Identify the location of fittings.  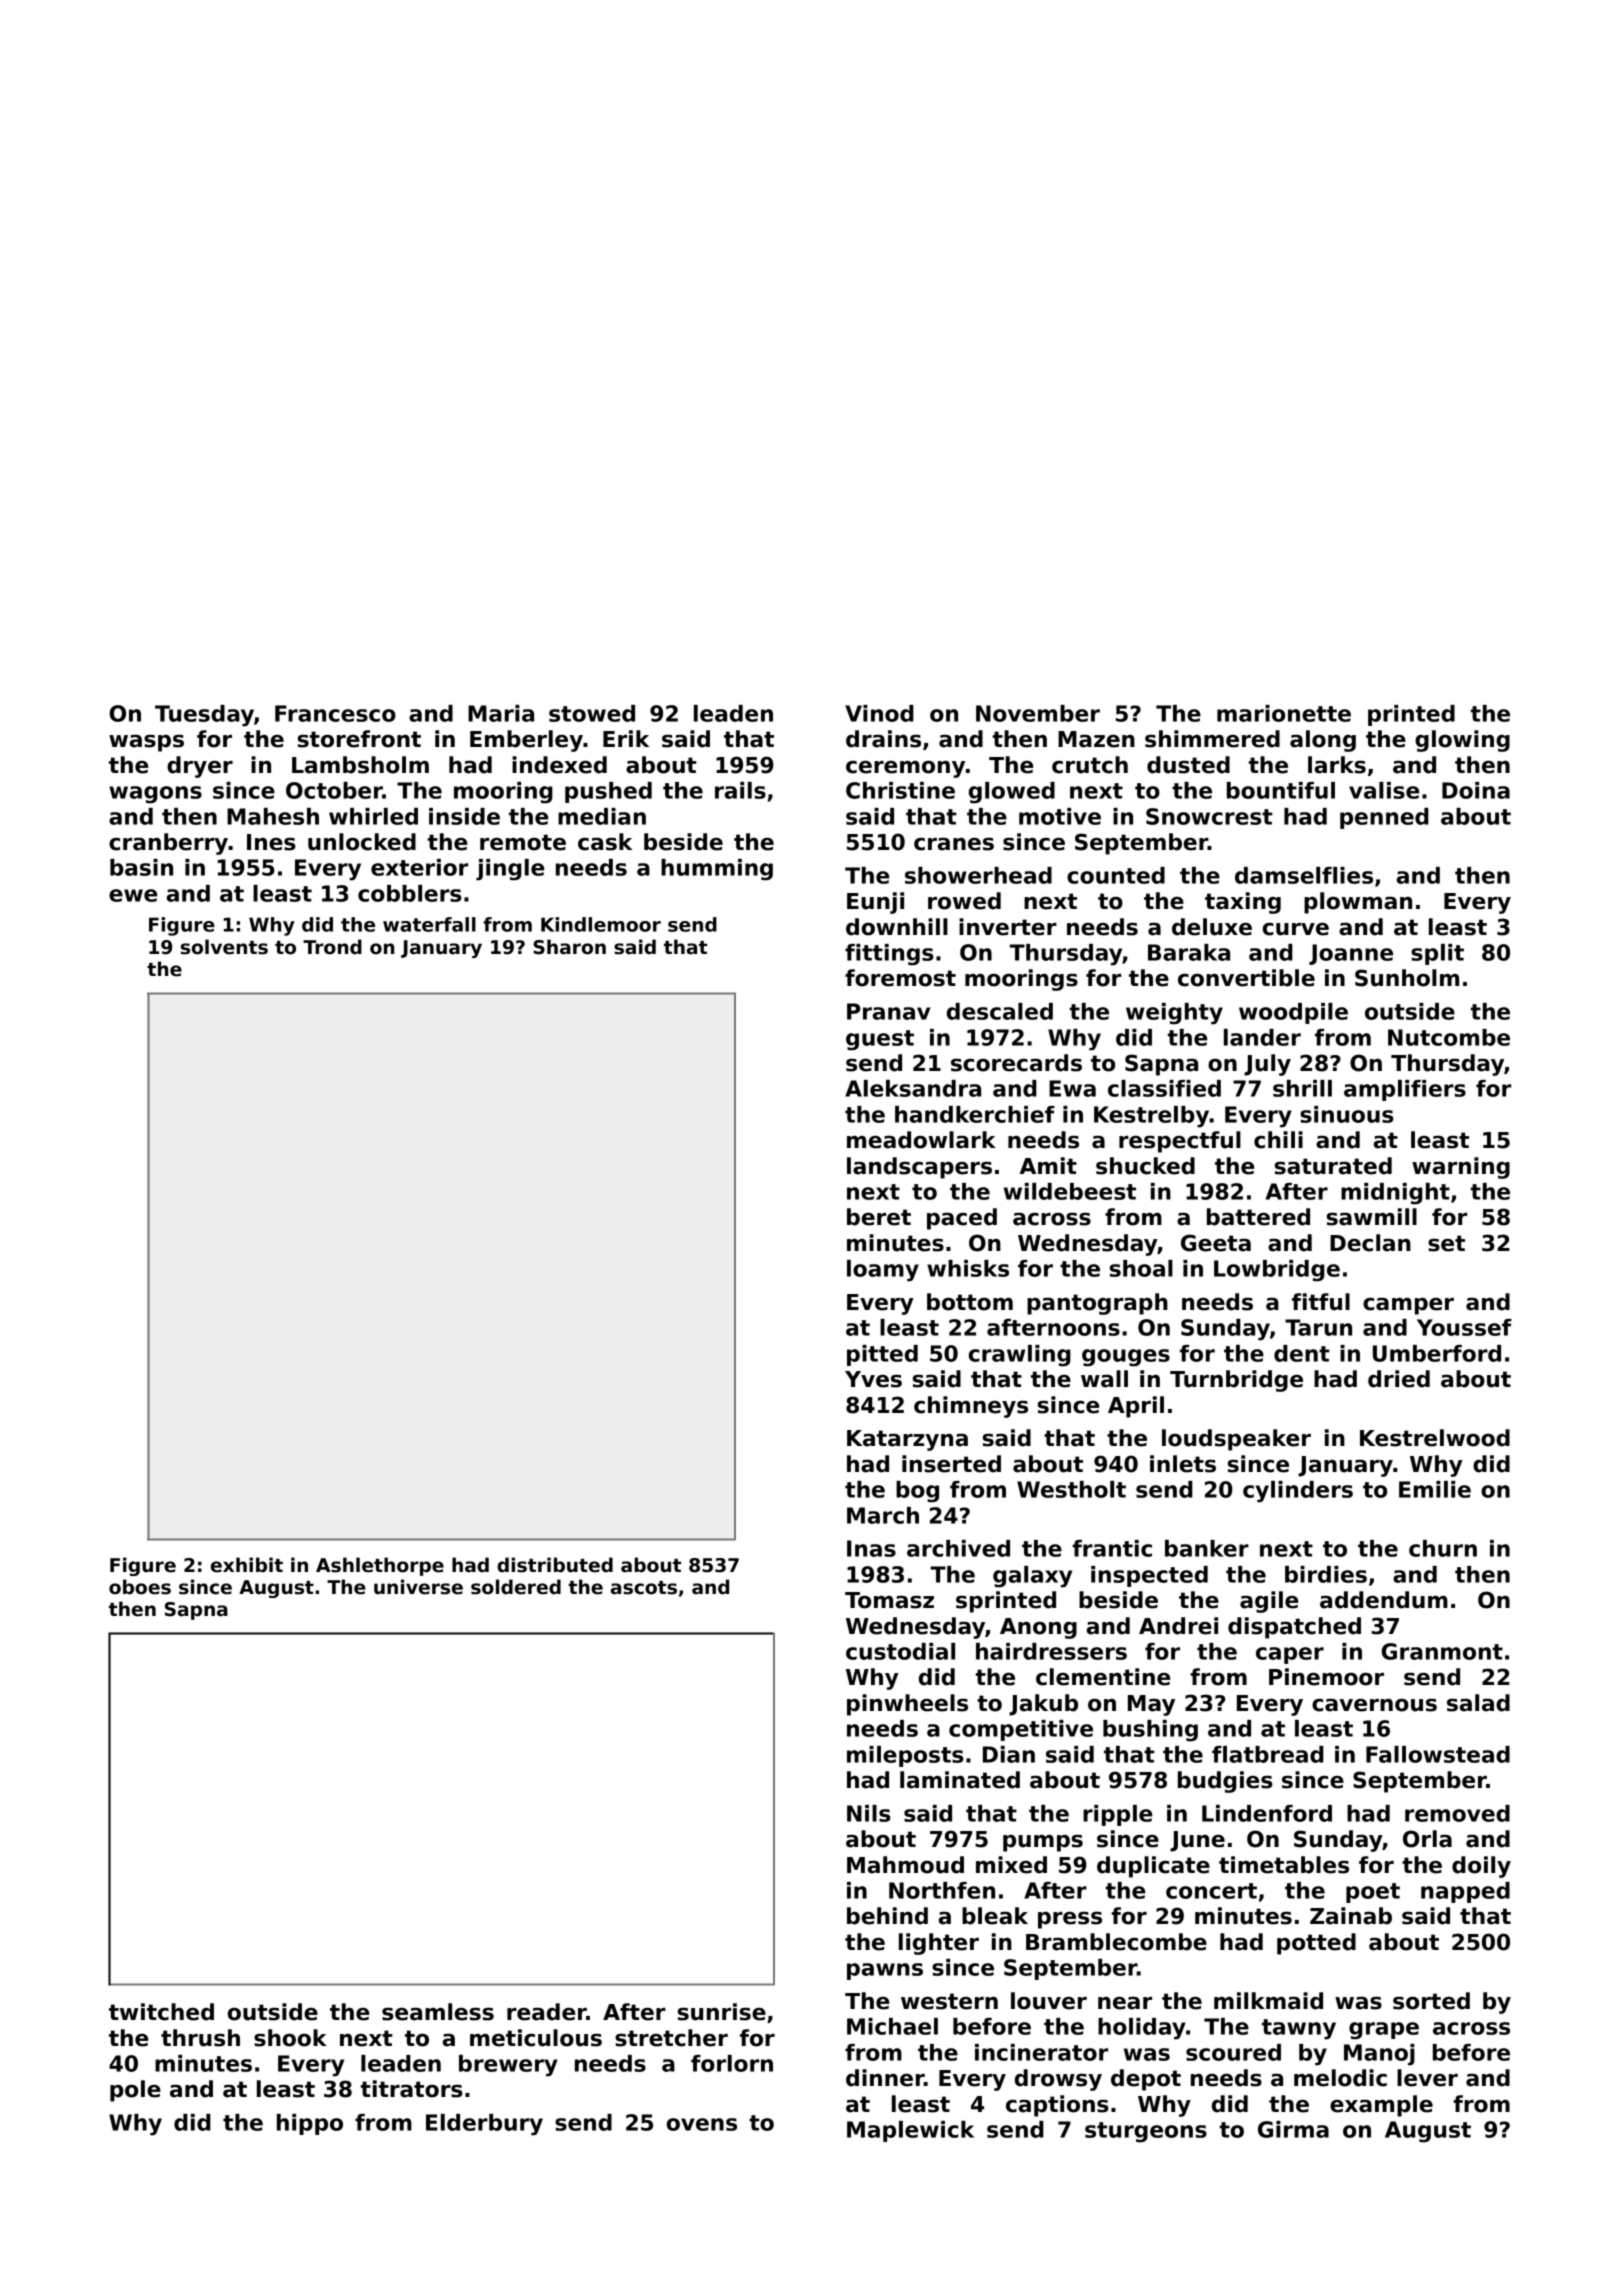
(889, 955).
